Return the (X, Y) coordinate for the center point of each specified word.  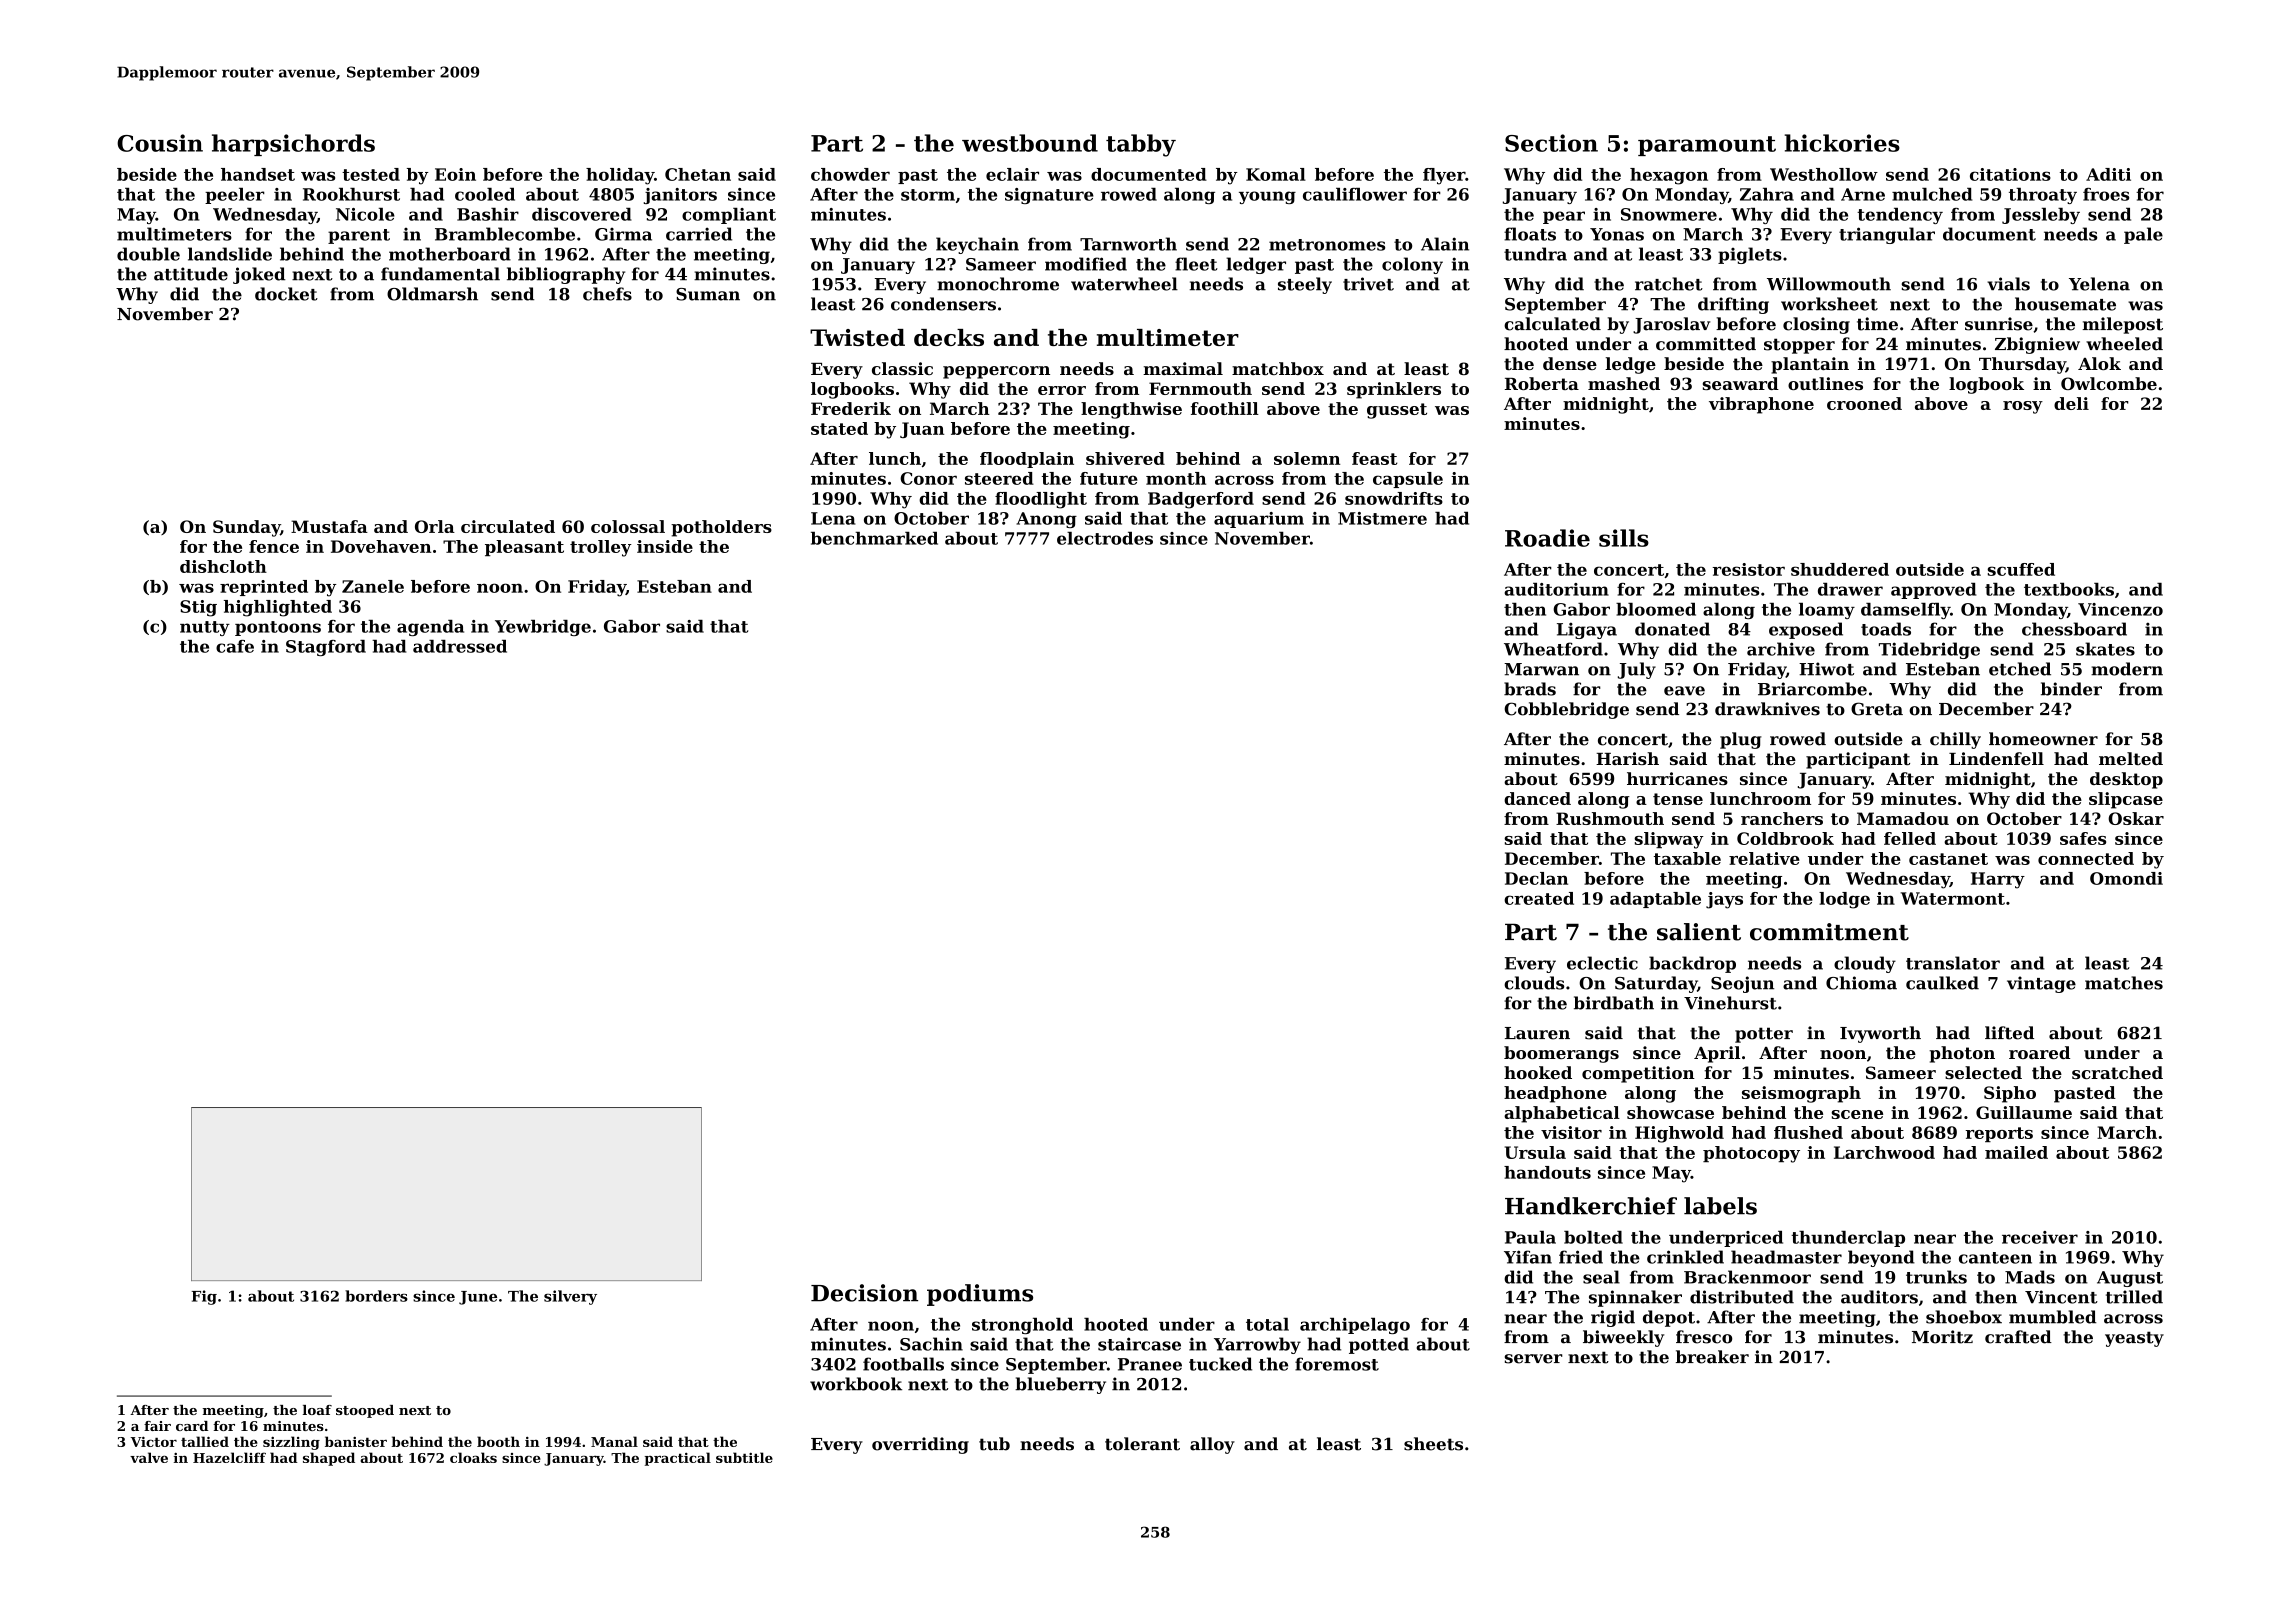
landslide (230, 254)
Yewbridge (543, 628)
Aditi (2108, 174)
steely (1305, 285)
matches (2124, 983)
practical (678, 1459)
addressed (460, 646)
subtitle (744, 1457)
